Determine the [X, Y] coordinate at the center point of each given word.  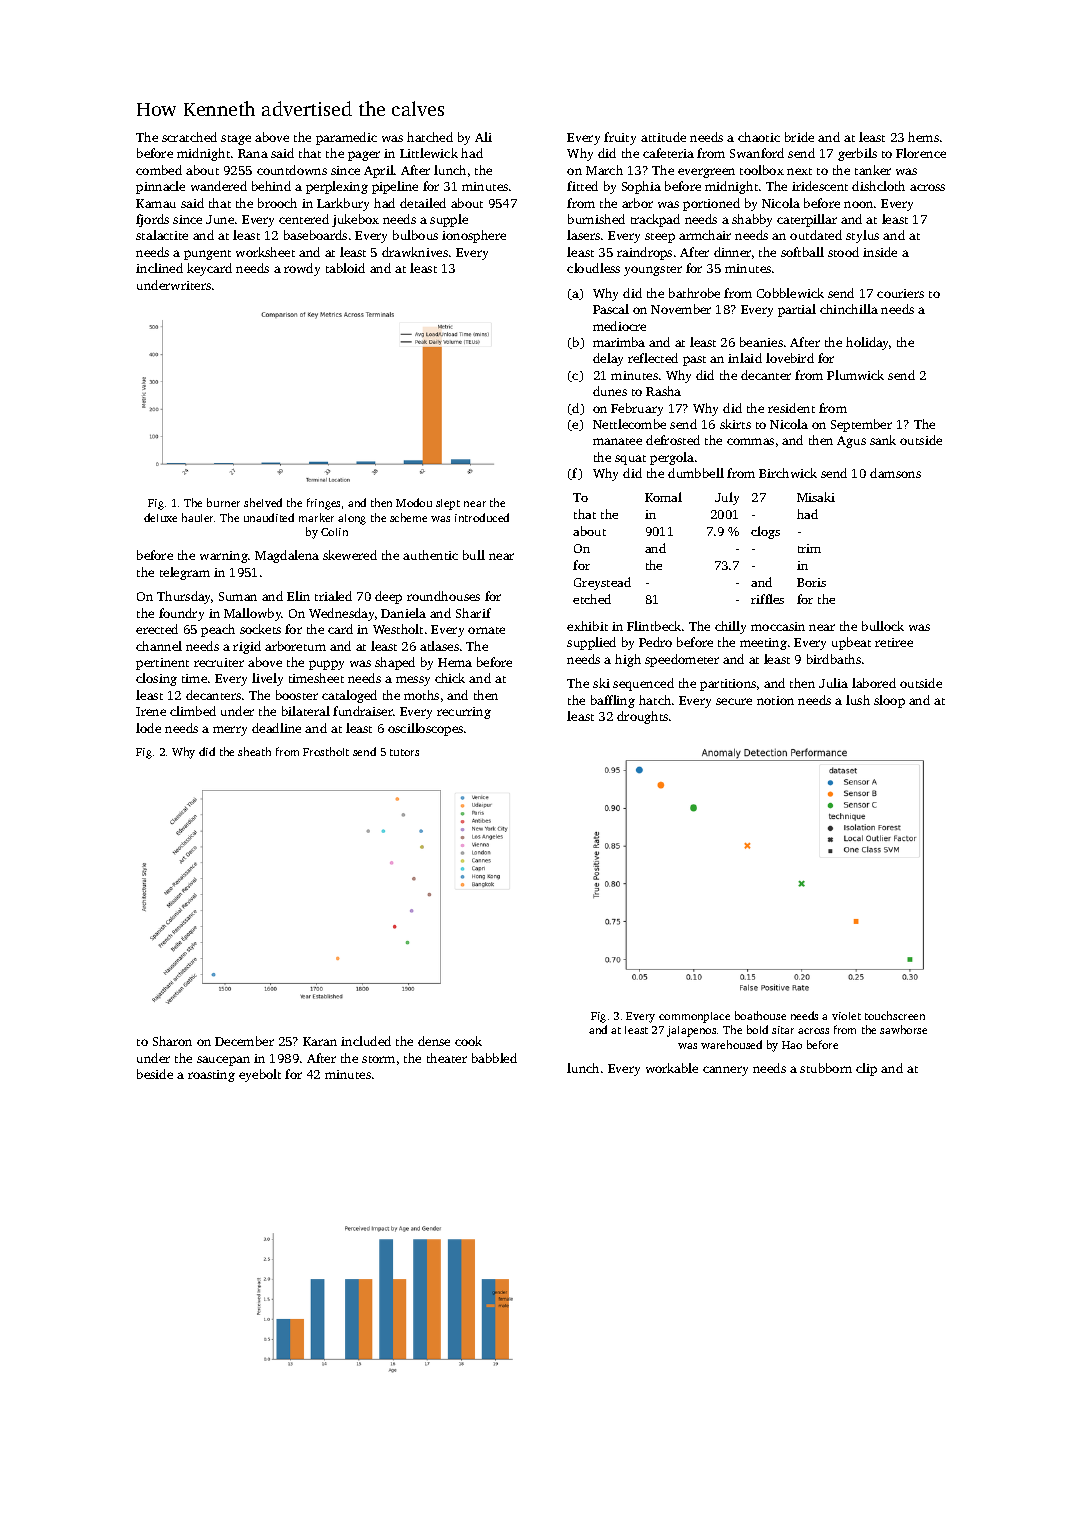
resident [791, 408]
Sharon [172, 1041]
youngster [653, 271]
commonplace [694, 1017]
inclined [159, 268]
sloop [889, 701]
